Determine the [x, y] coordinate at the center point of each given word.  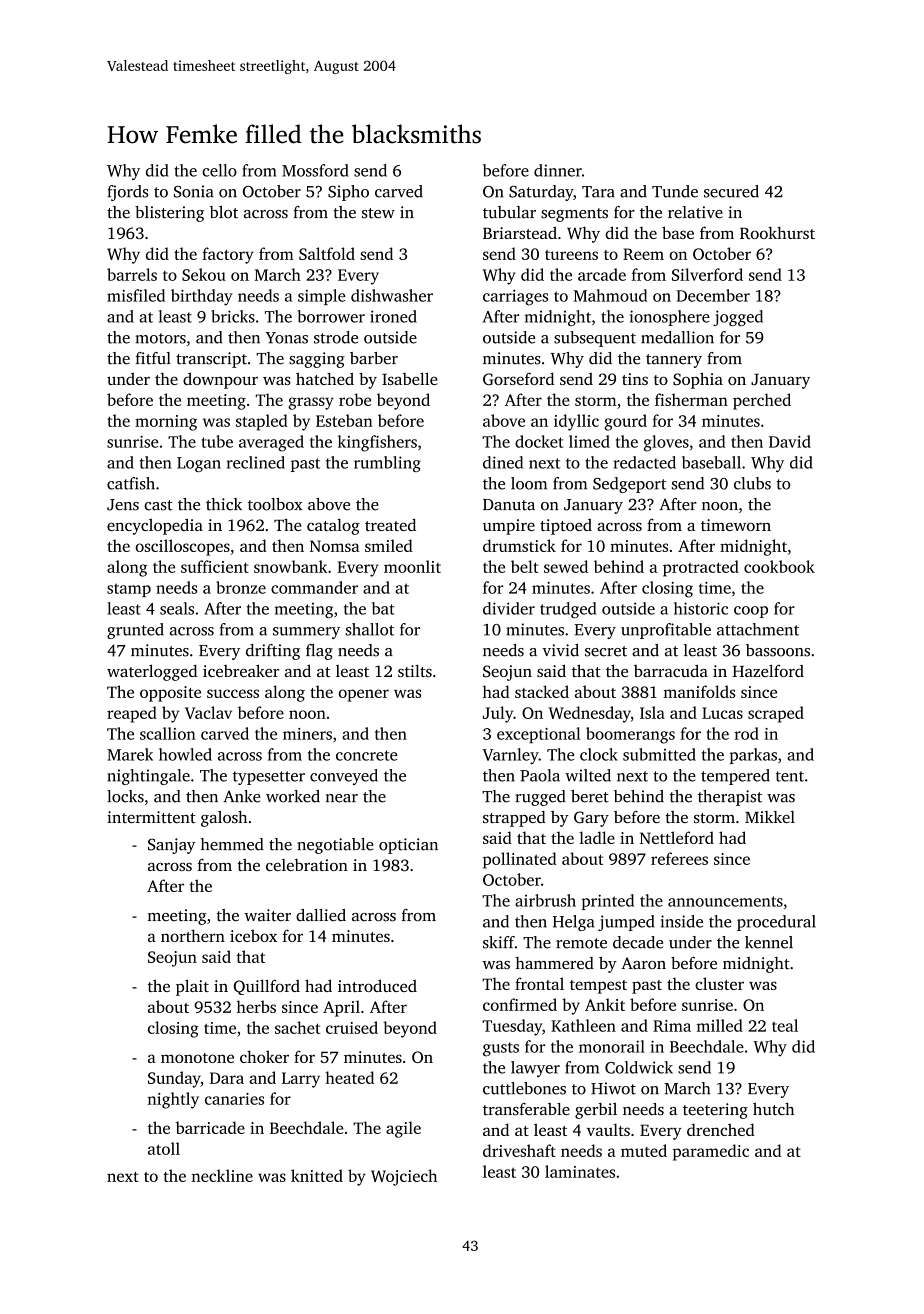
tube [217, 441]
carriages [515, 298]
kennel [769, 942]
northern [193, 935]
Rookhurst [777, 232]
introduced [377, 985]
